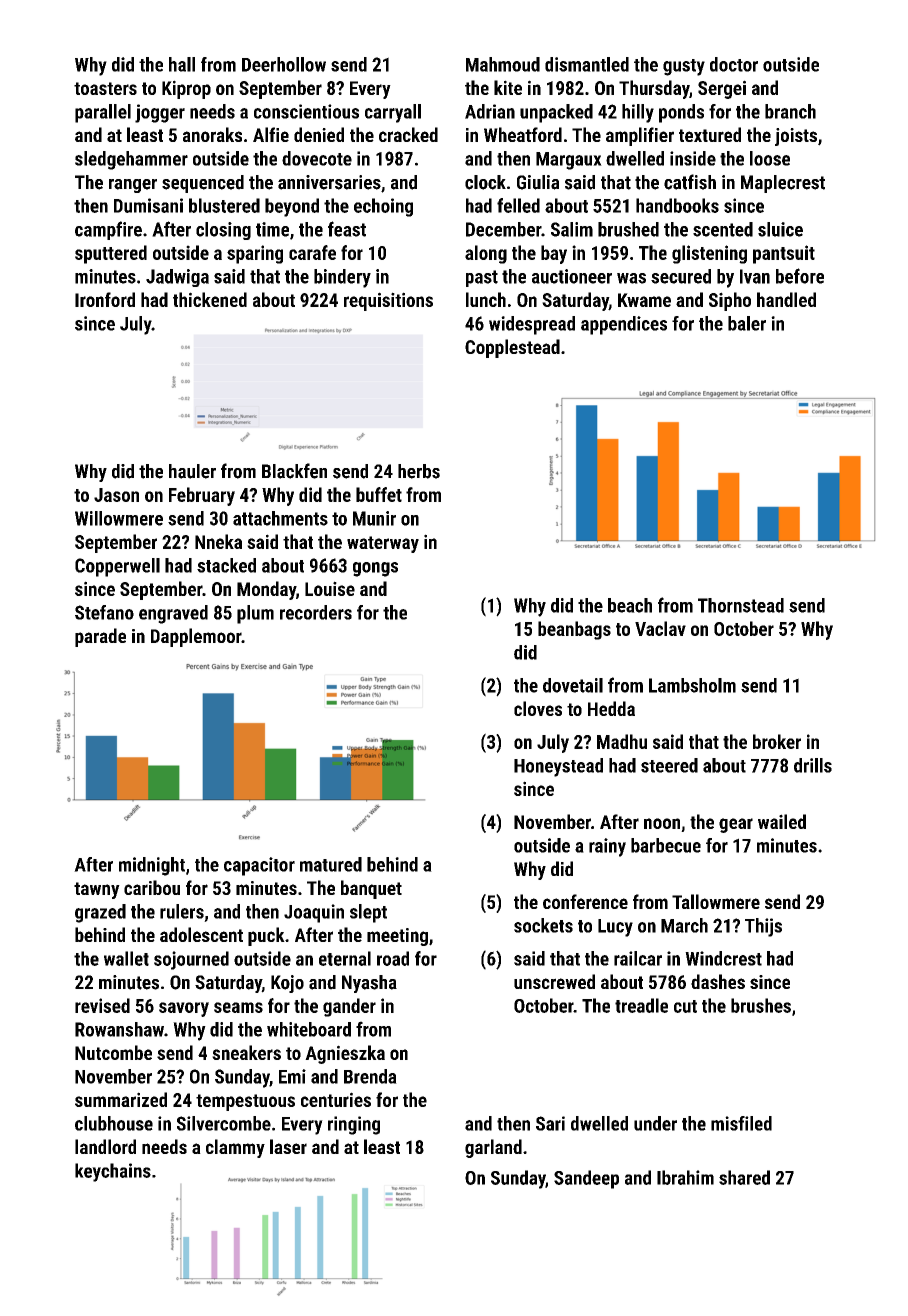  I want to click on barbecue, so click(666, 845).
